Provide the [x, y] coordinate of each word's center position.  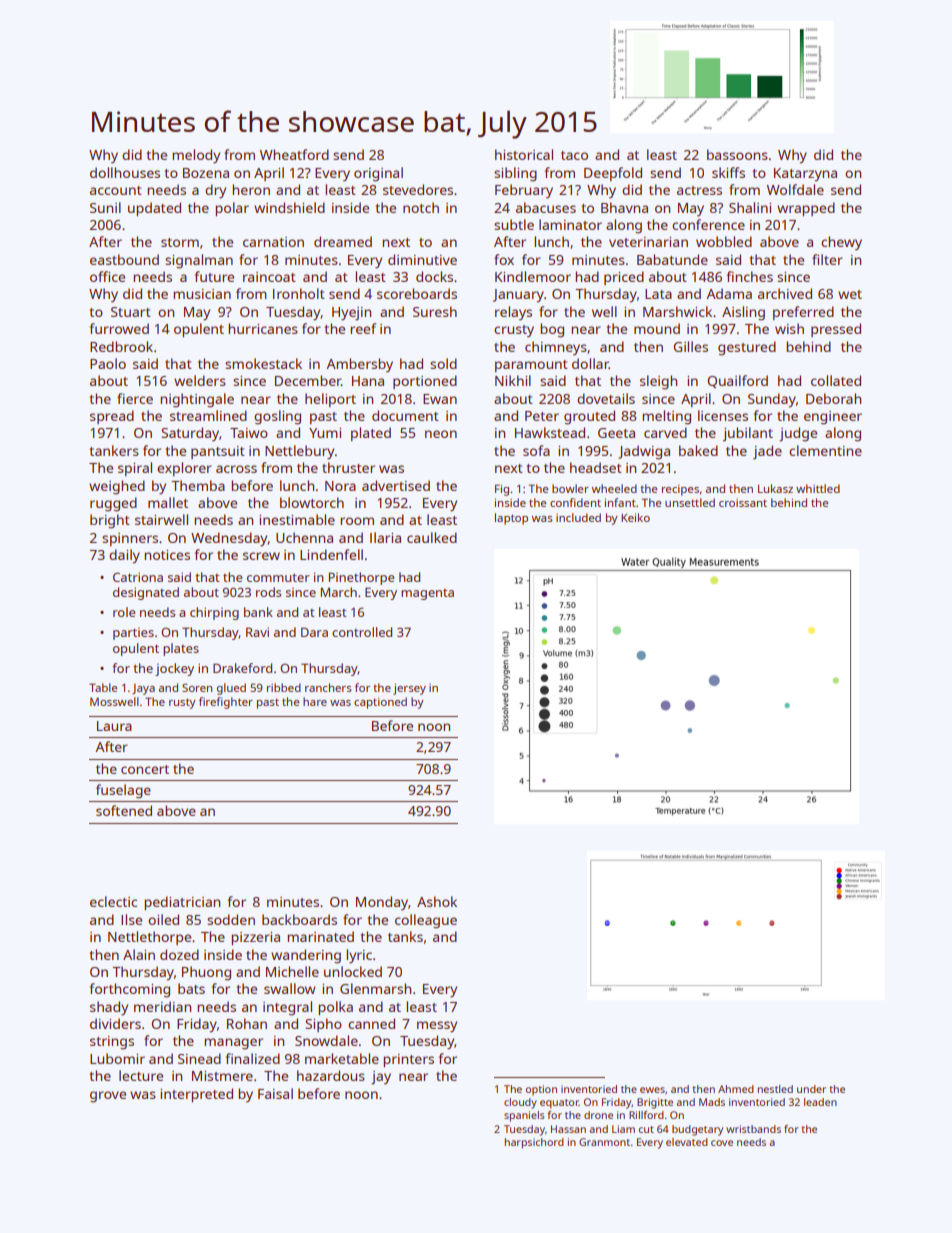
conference [708, 224]
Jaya [143, 689]
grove [108, 1097]
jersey [409, 689]
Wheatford [294, 154]
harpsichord [534, 1143]
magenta [427, 594]
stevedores [418, 189]
